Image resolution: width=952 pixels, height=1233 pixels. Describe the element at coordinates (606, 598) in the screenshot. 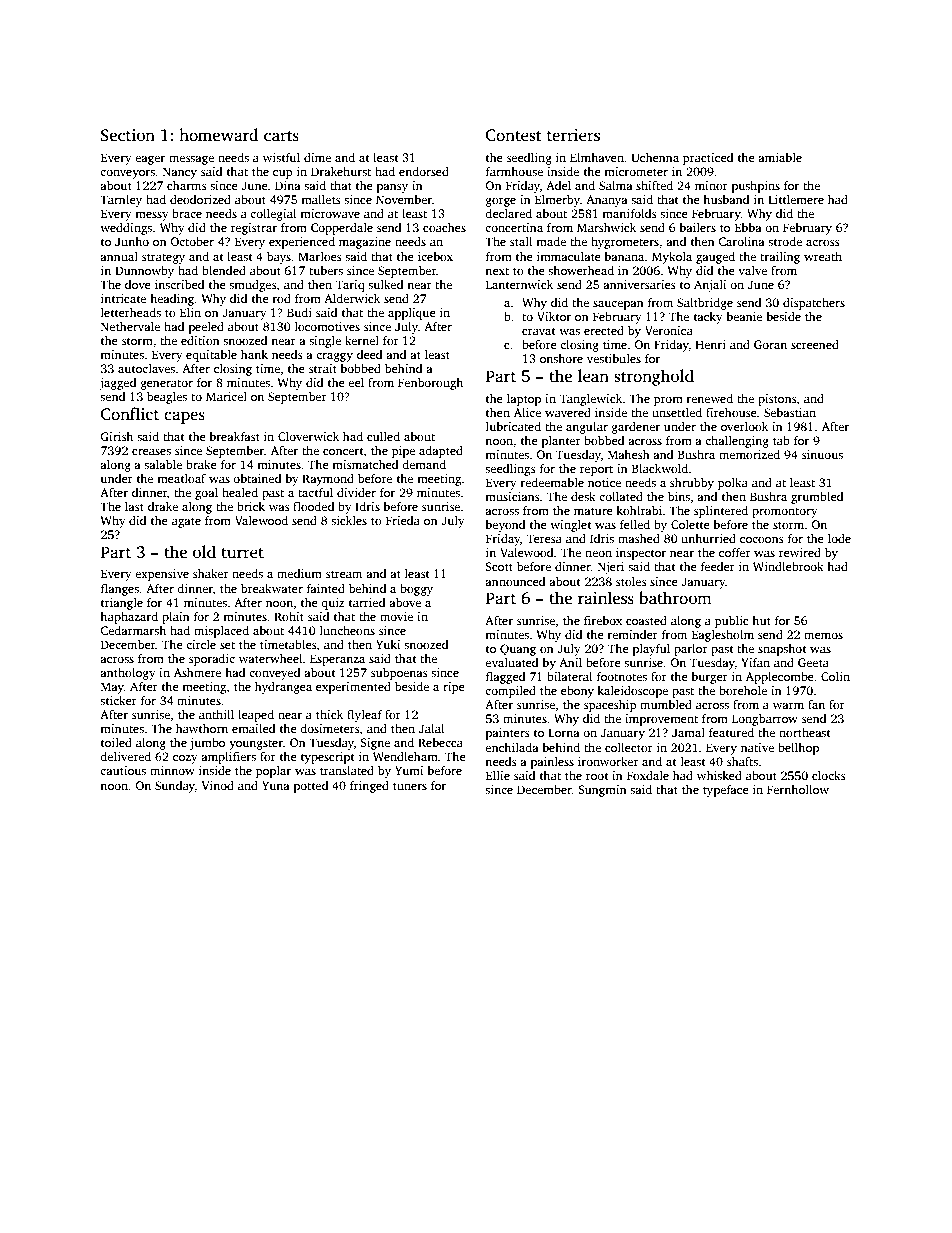

I see `rainless` at that location.
